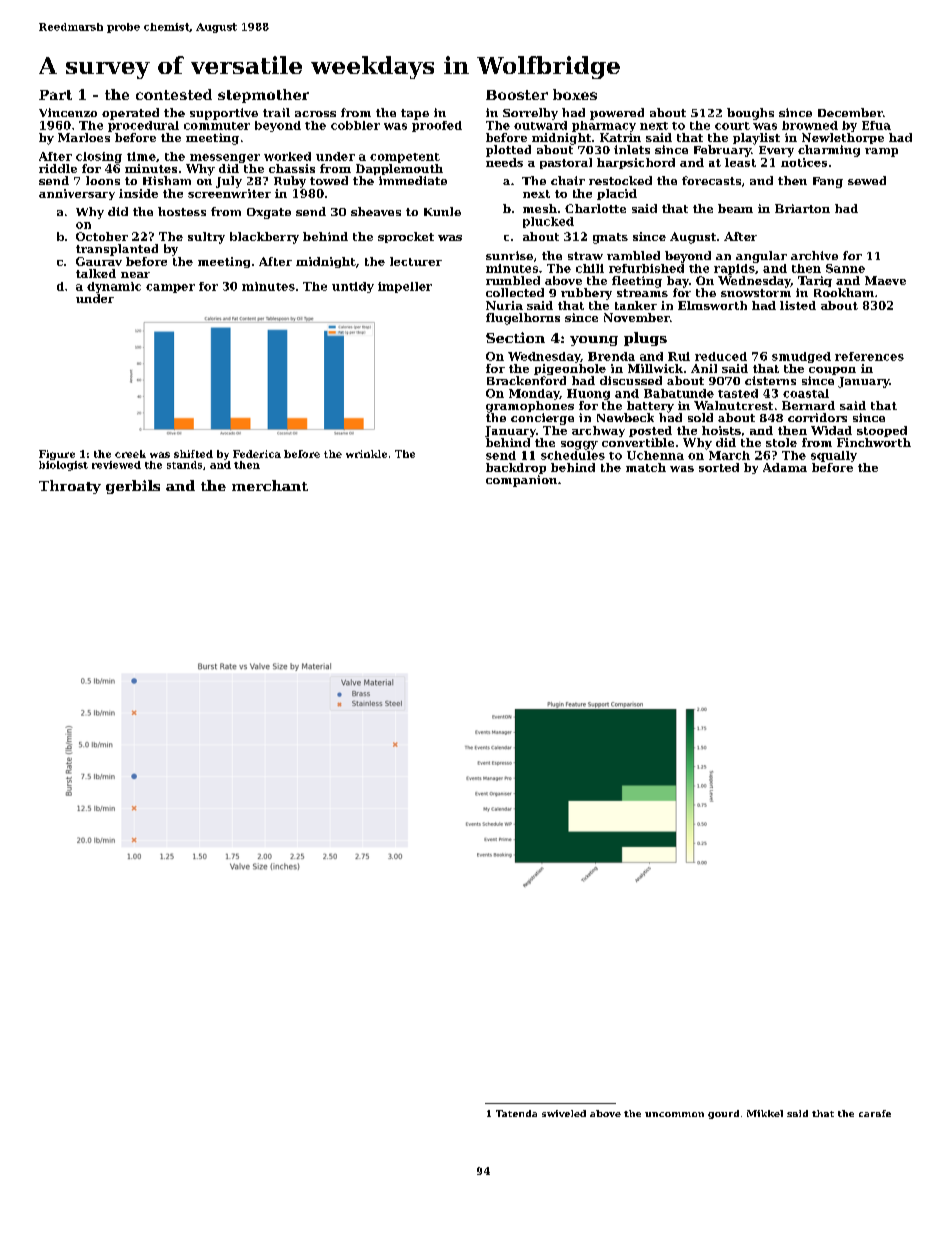 This document has height=1233, width=952. I want to click on swiveled, so click(564, 1113).
